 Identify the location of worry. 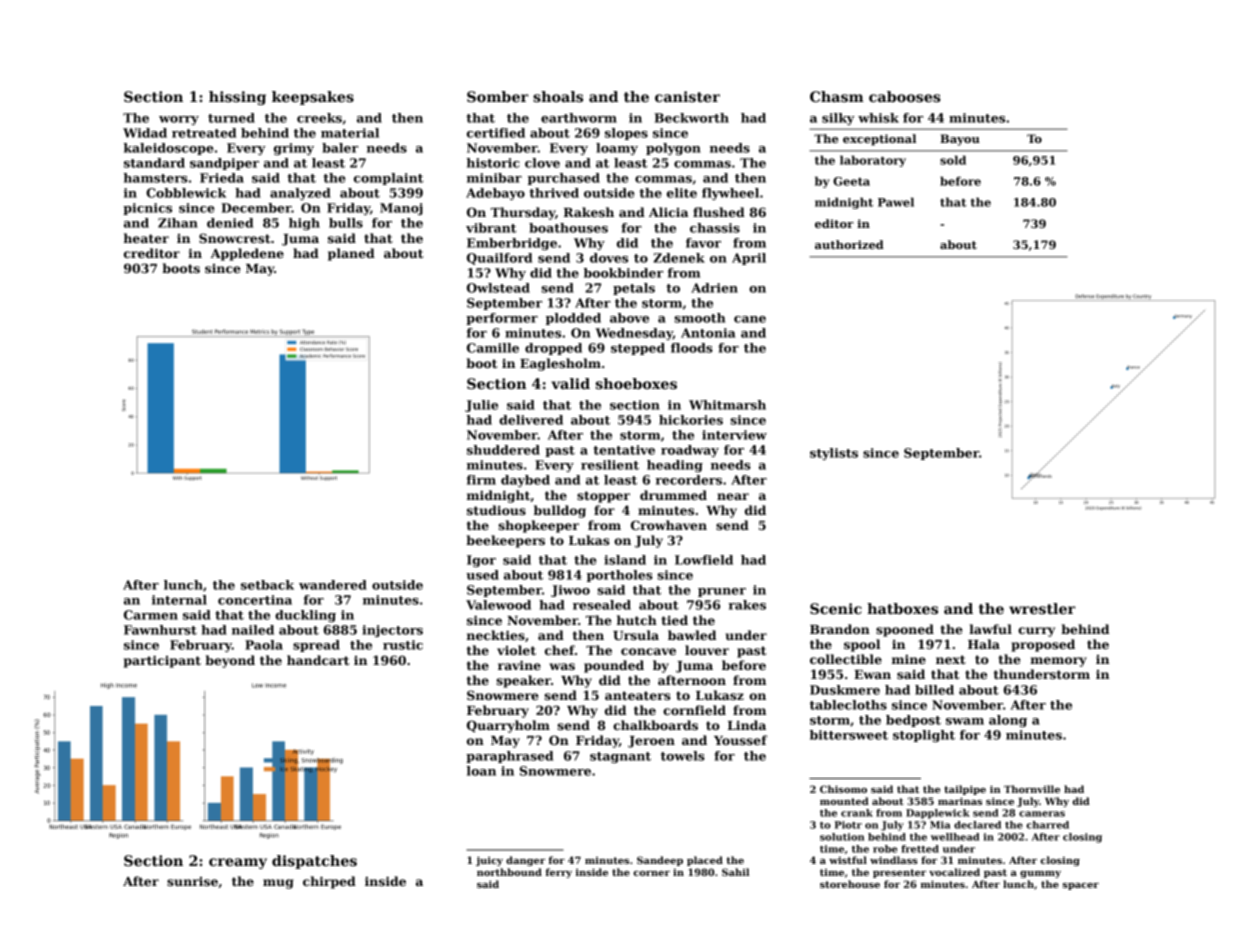
(179, 120).
